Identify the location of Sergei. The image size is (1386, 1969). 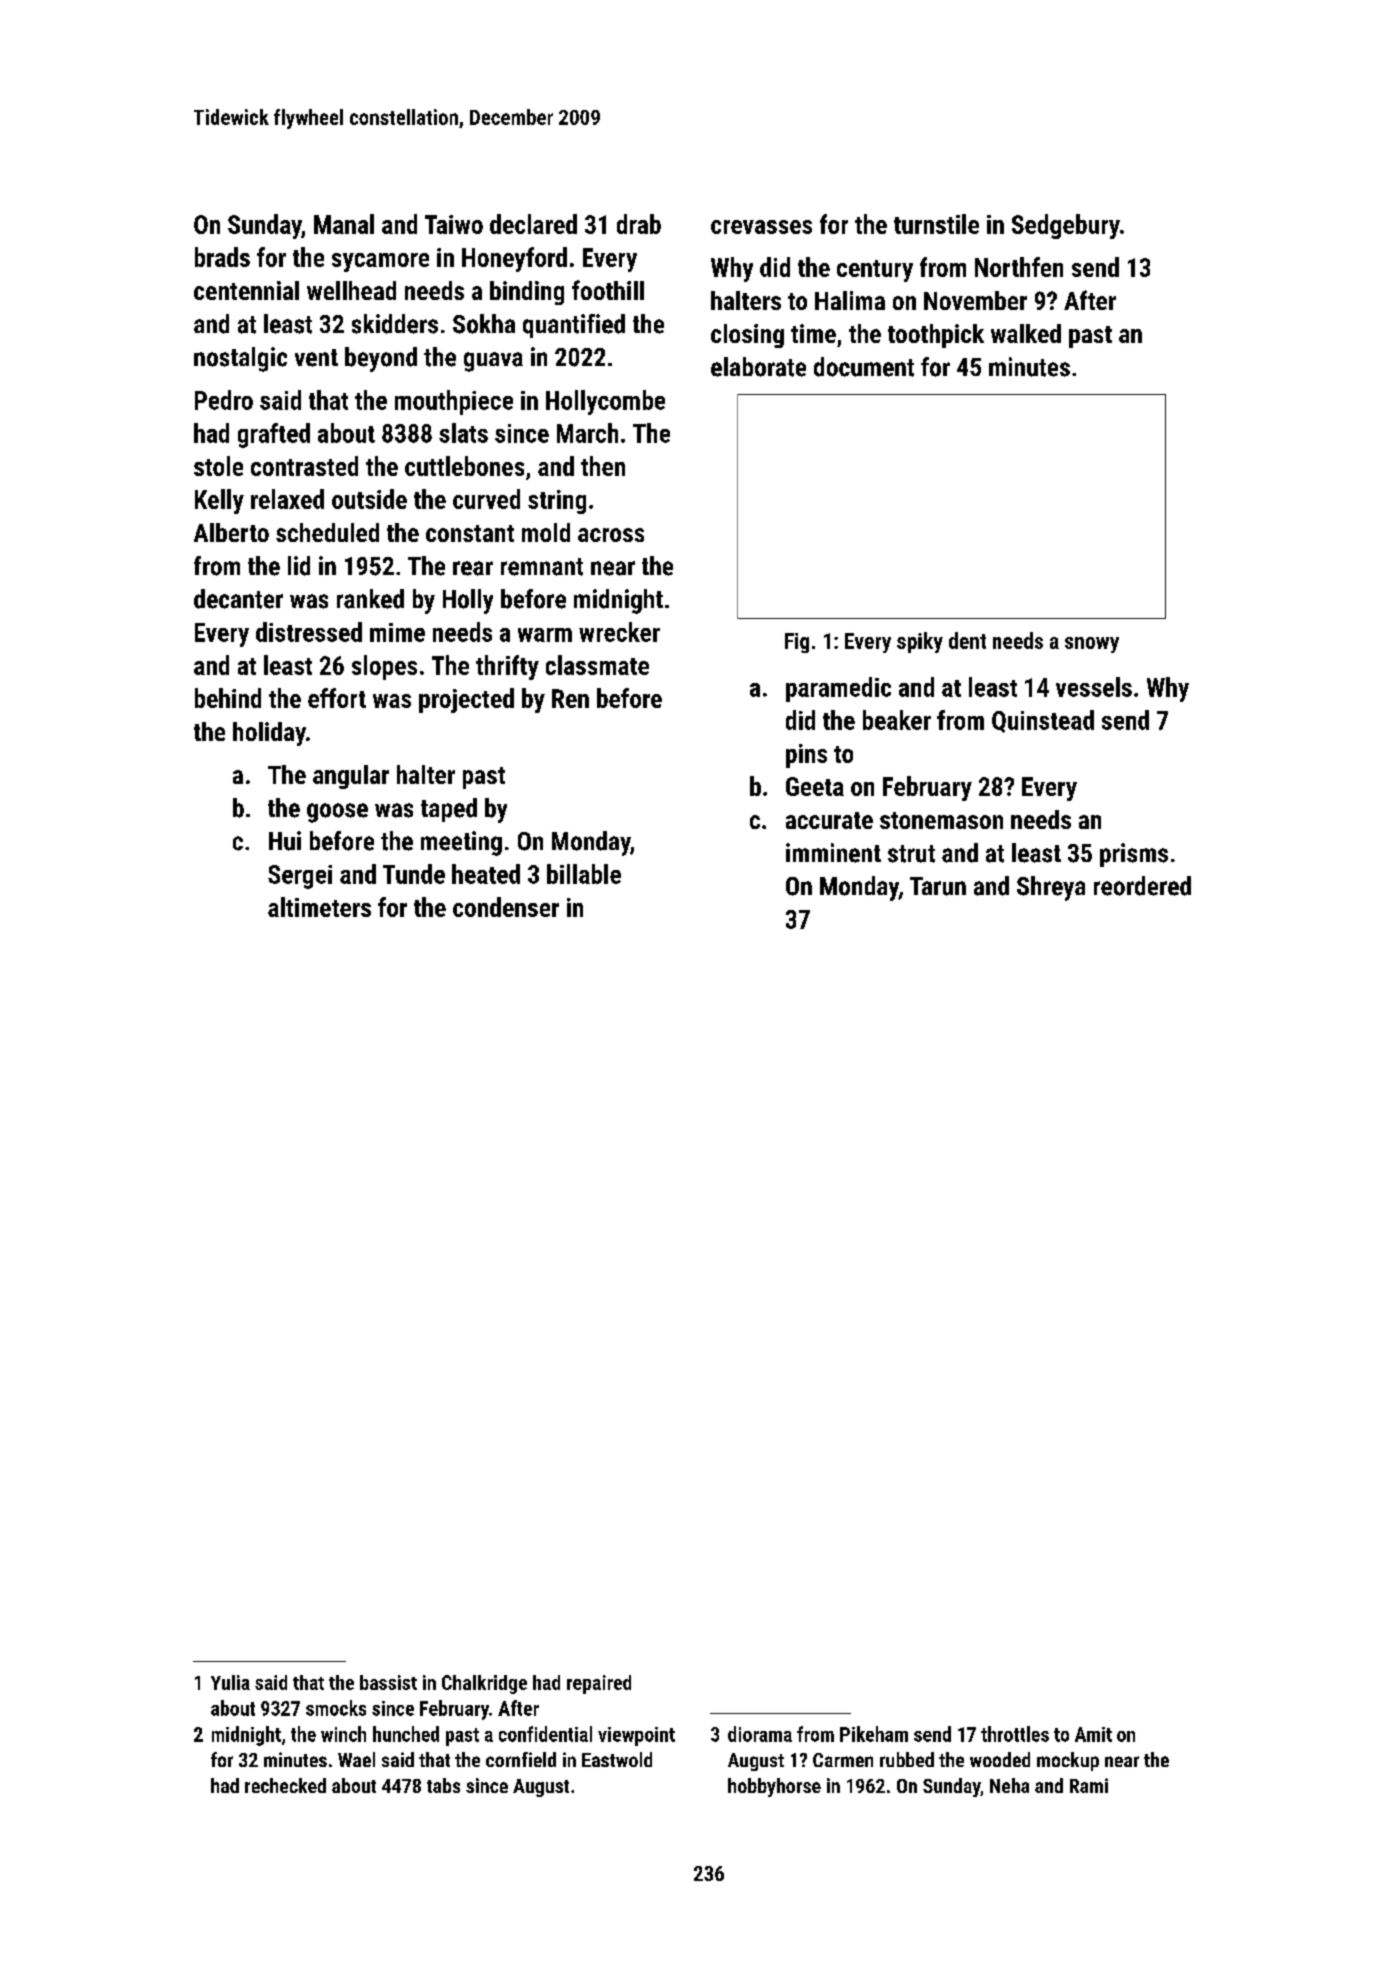
(300, 877).
